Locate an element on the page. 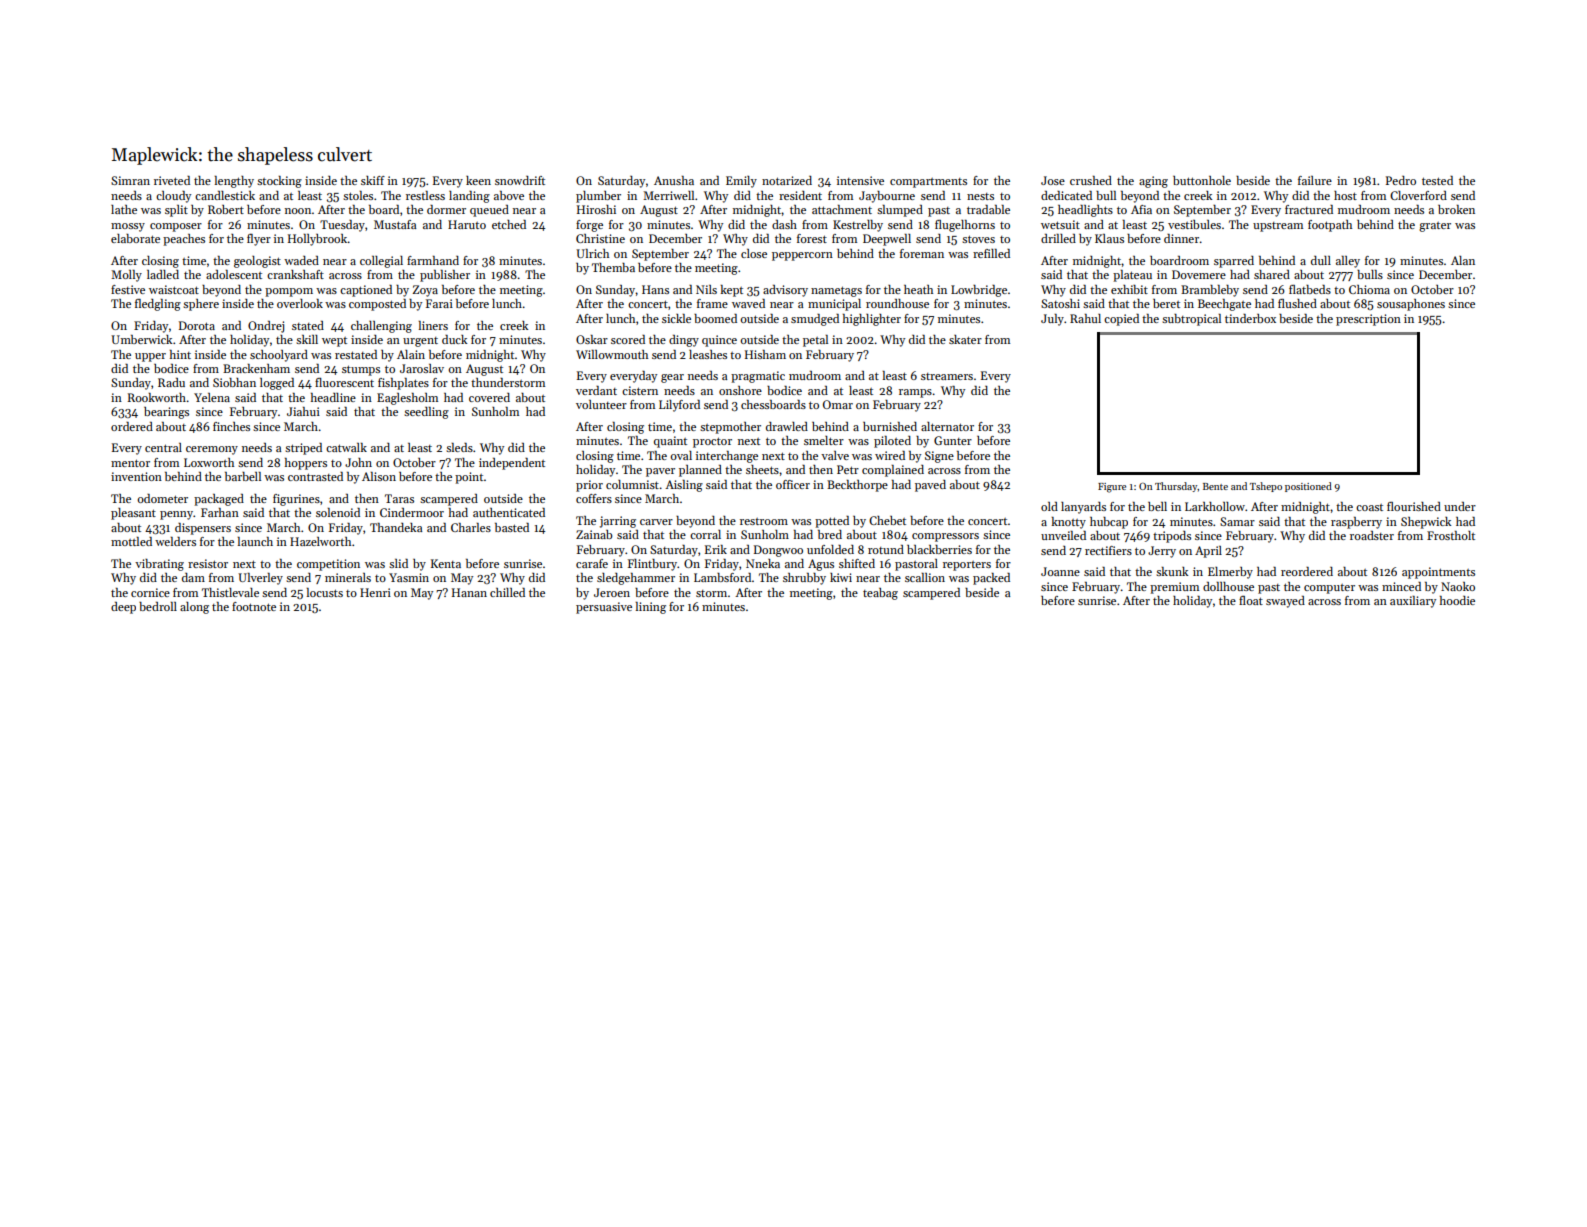 The height and width of the image is (1227, 1587). dedicated is located at coordinates (1066, 195).
